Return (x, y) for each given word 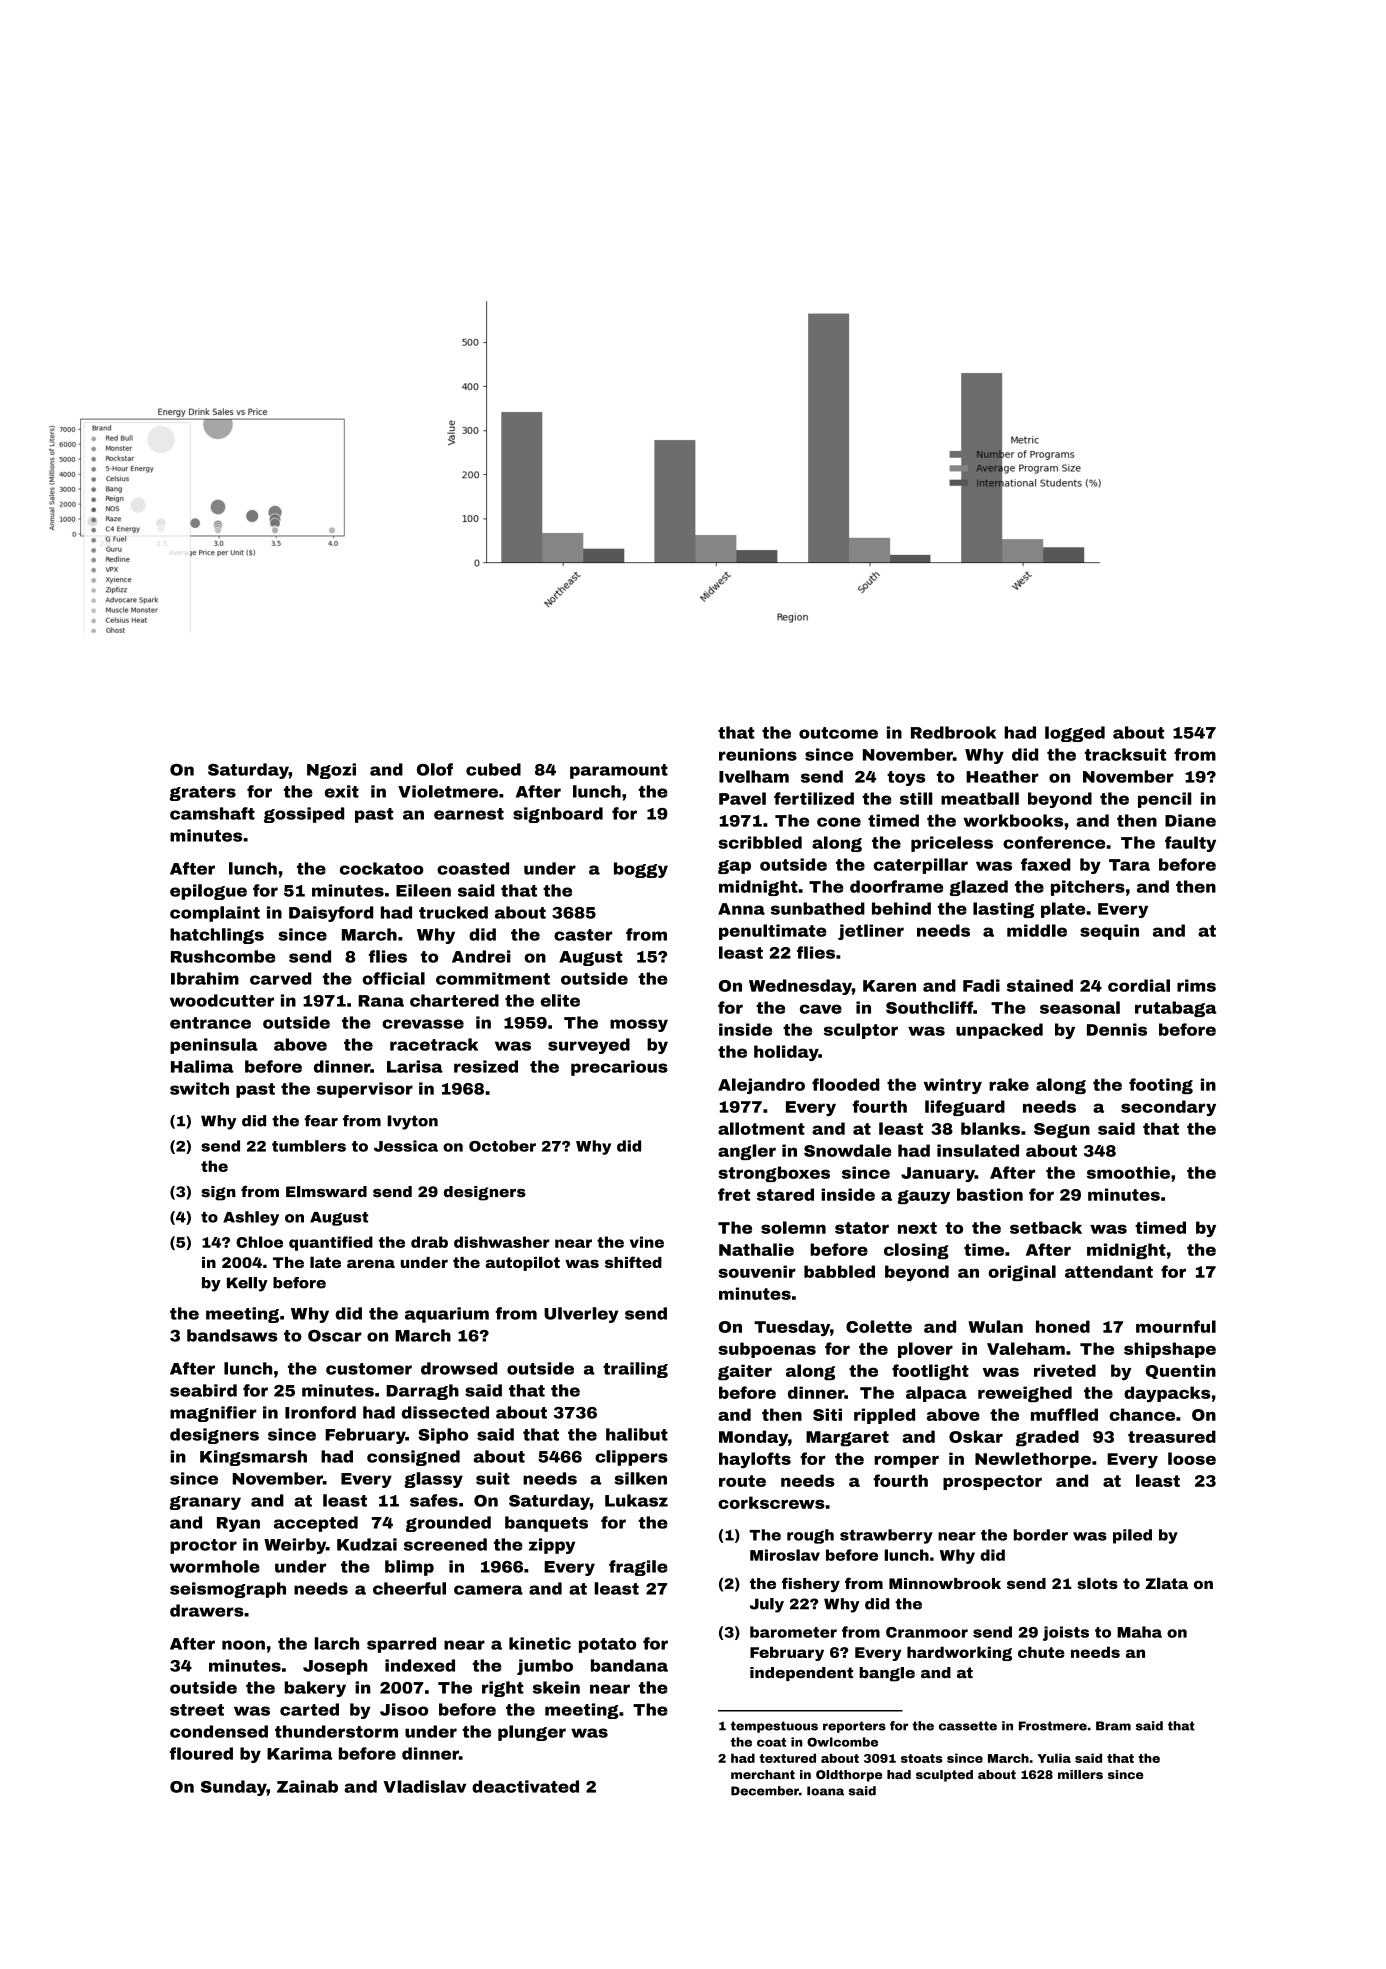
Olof (435, 769)
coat (771, 1742)
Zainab (307, 1786)
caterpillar (921, 866)
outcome (838, 733)
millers (1080, 1774)
